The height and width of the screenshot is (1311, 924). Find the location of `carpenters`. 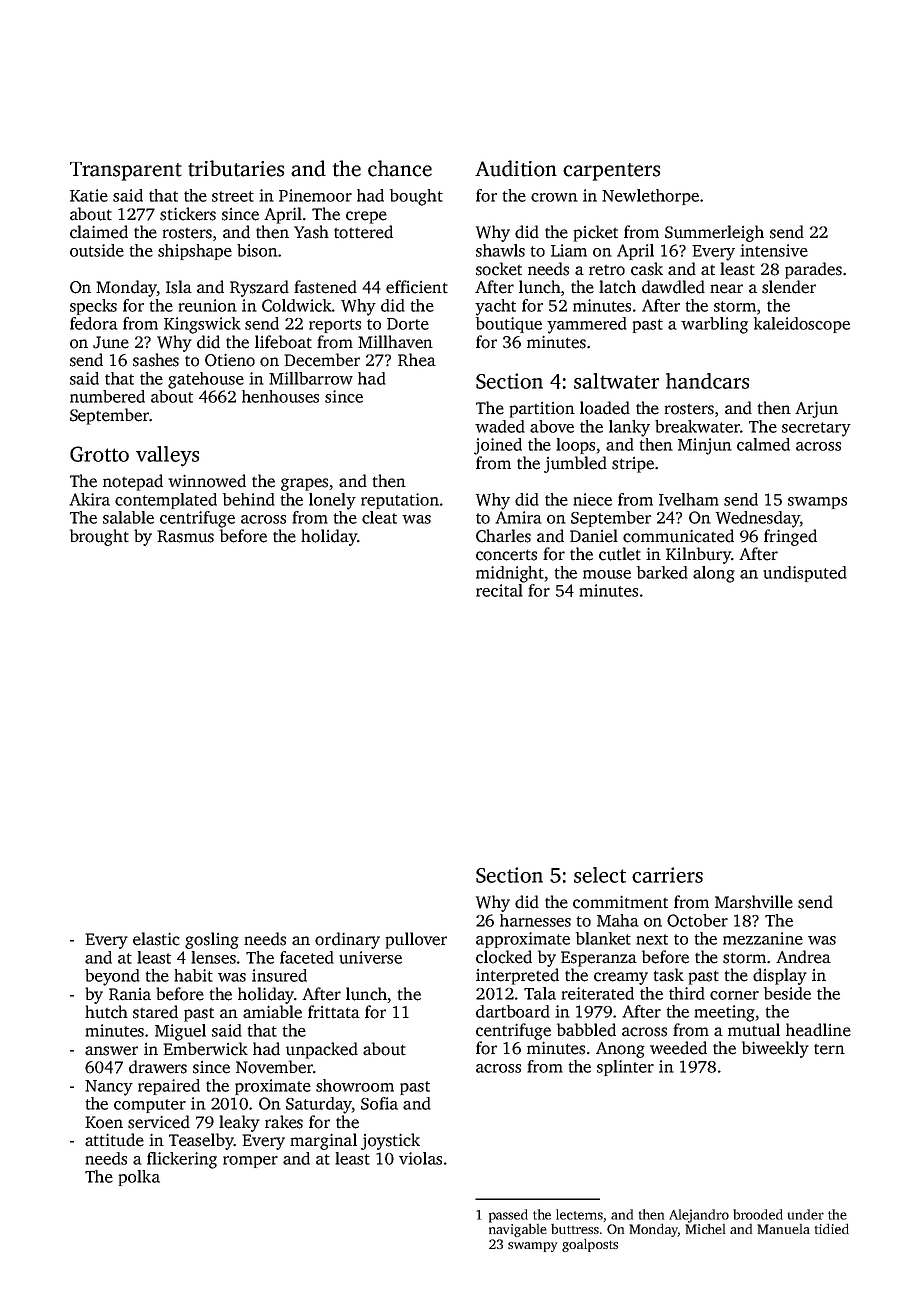

carpenters is located at coordinates (611, 172).
